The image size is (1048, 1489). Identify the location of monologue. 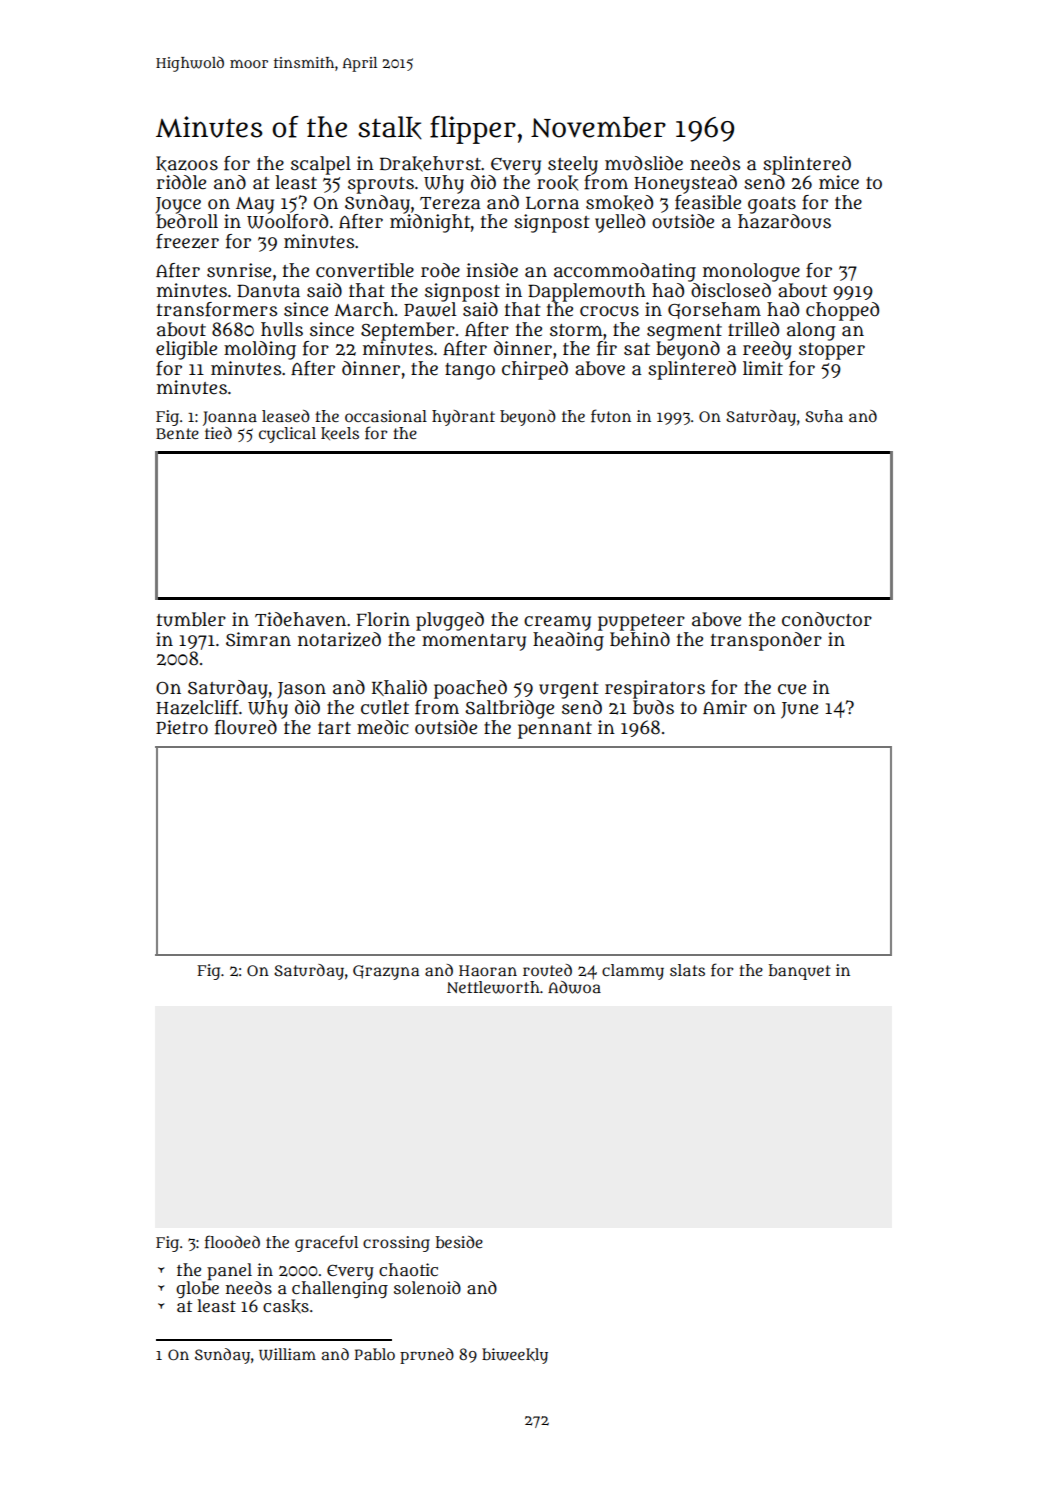
(751, 272).
